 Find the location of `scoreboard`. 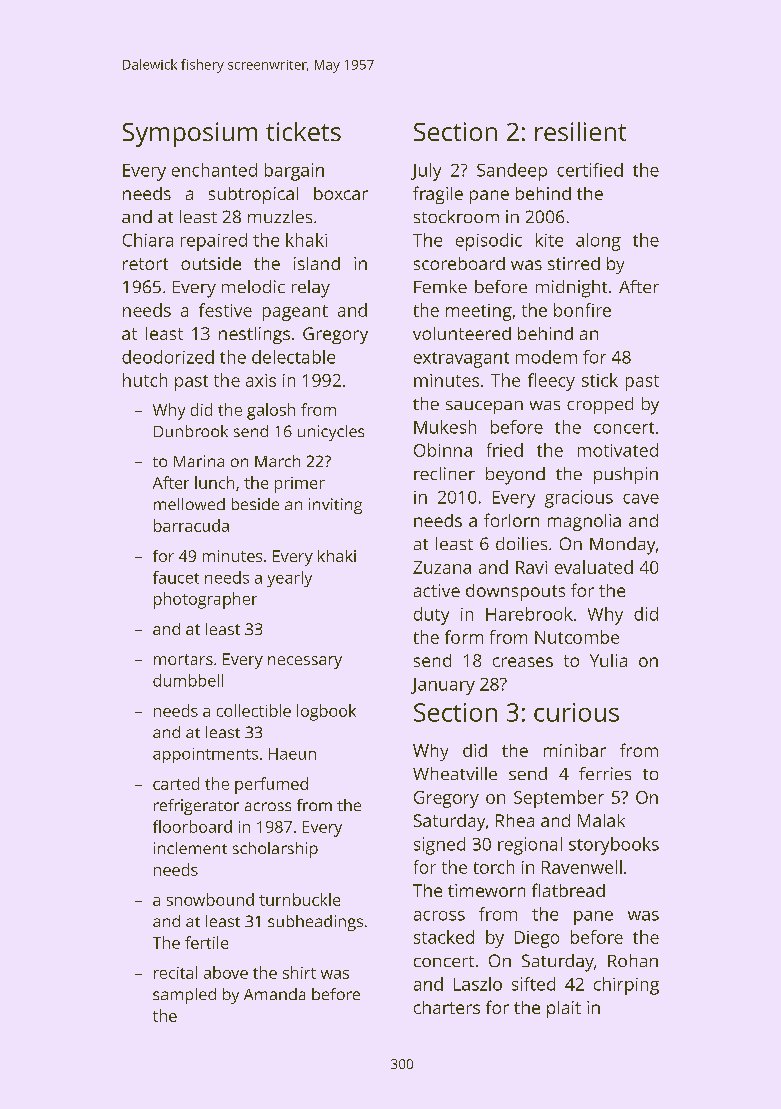

scoreboard is located at coordinates (459, 263).
